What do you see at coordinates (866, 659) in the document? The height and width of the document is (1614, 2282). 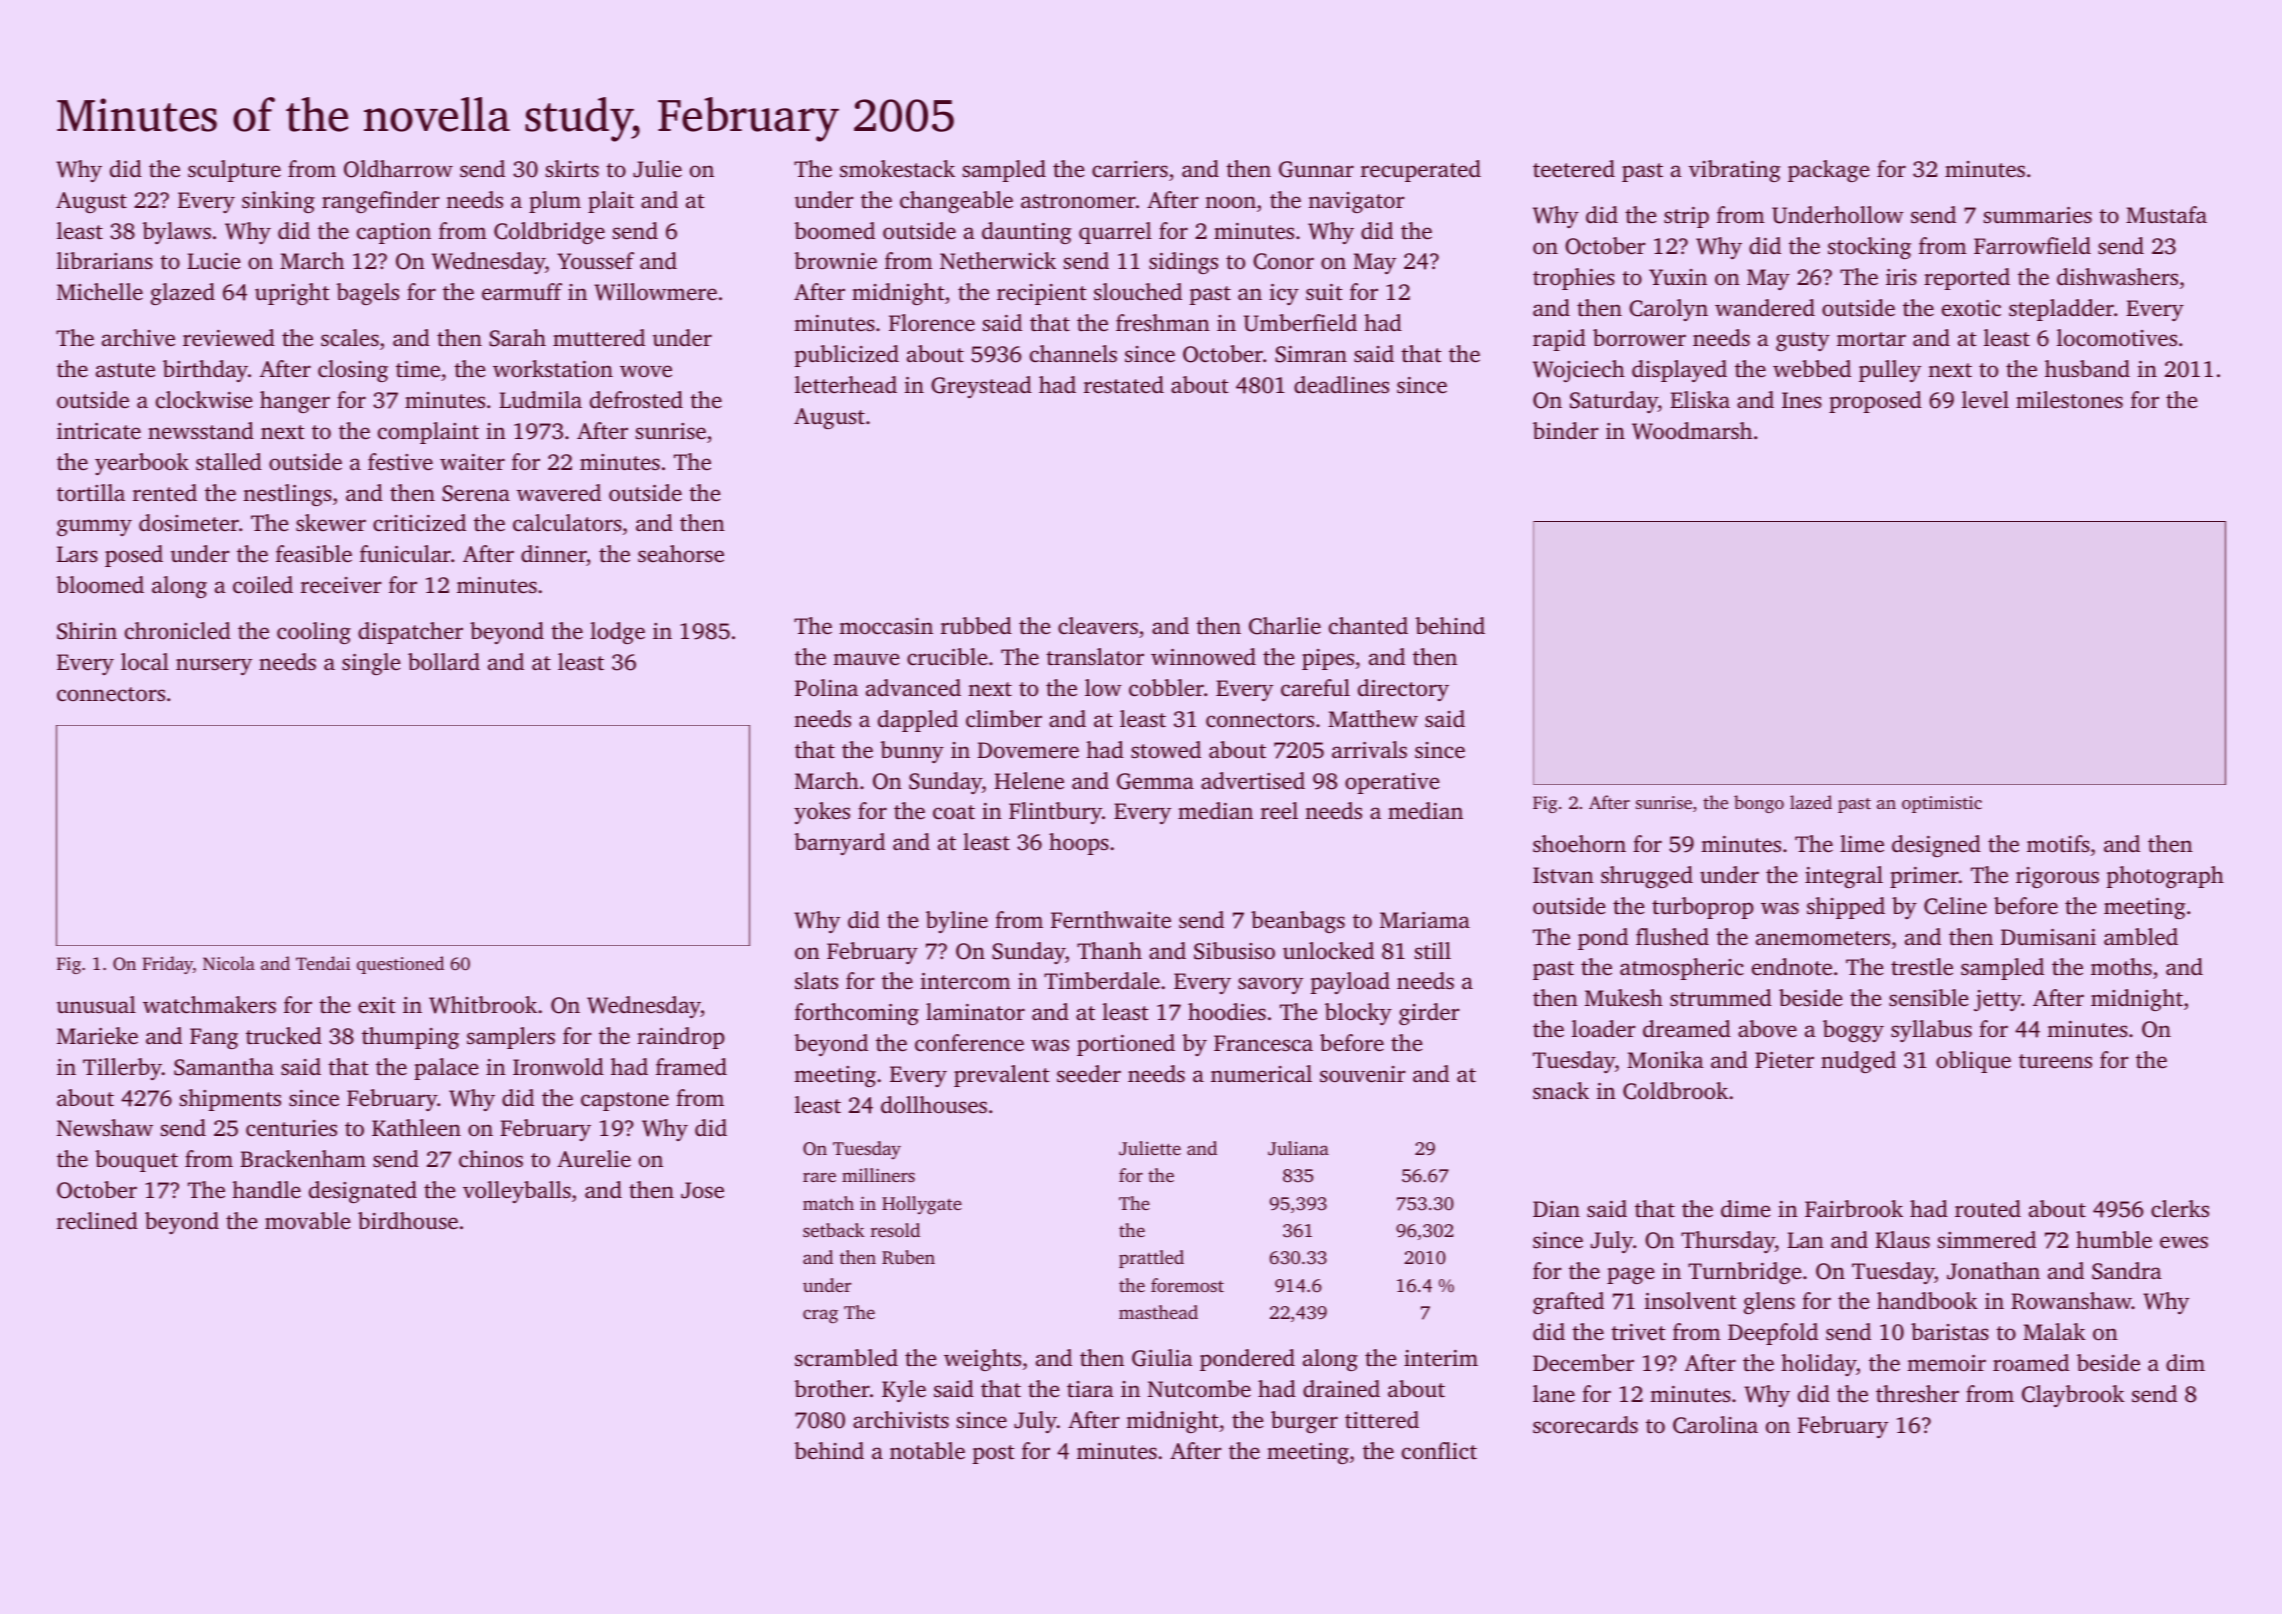 I see `mauve` at bounding box center [866, 659].
